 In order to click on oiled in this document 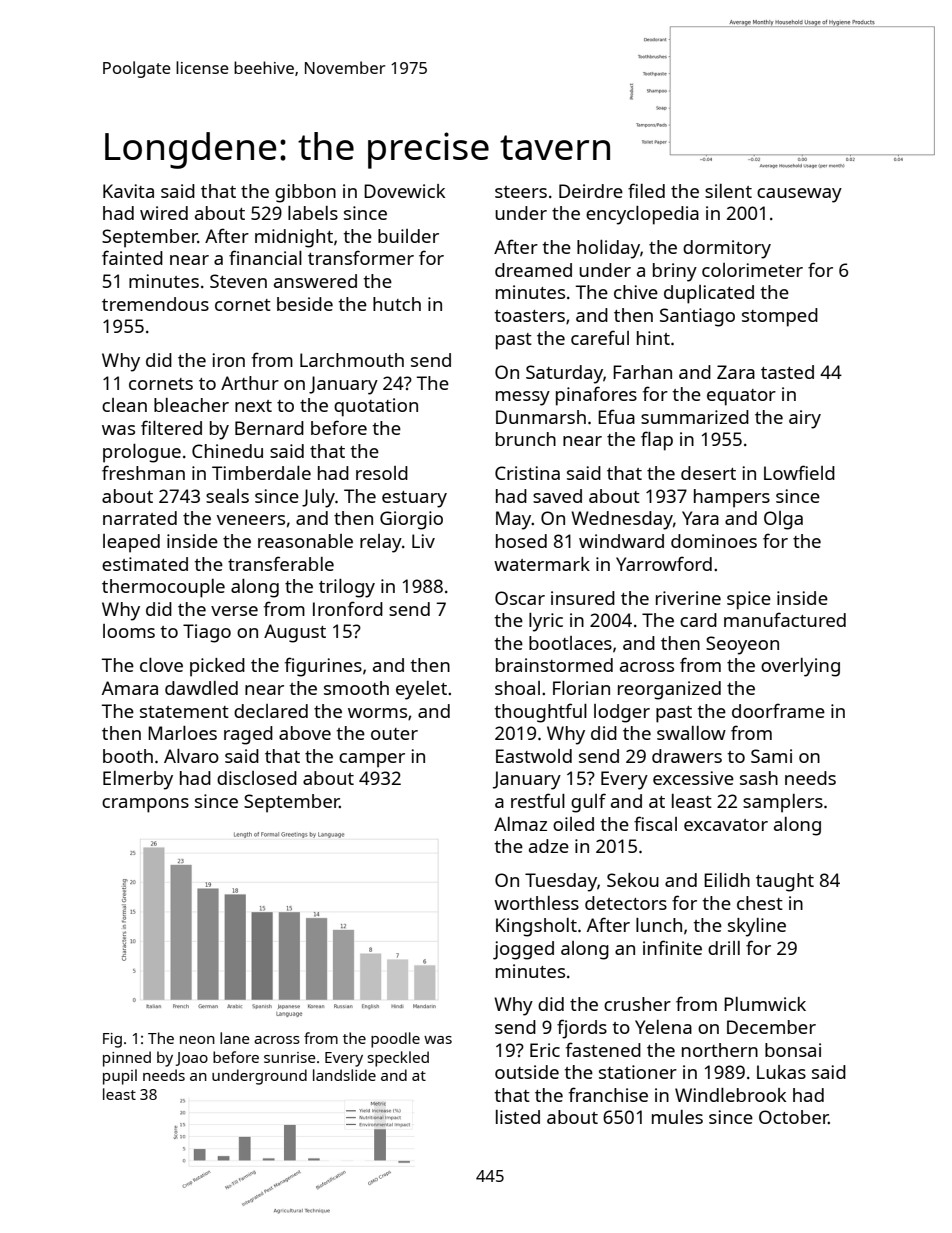, I will do `click(573, 824)`.
